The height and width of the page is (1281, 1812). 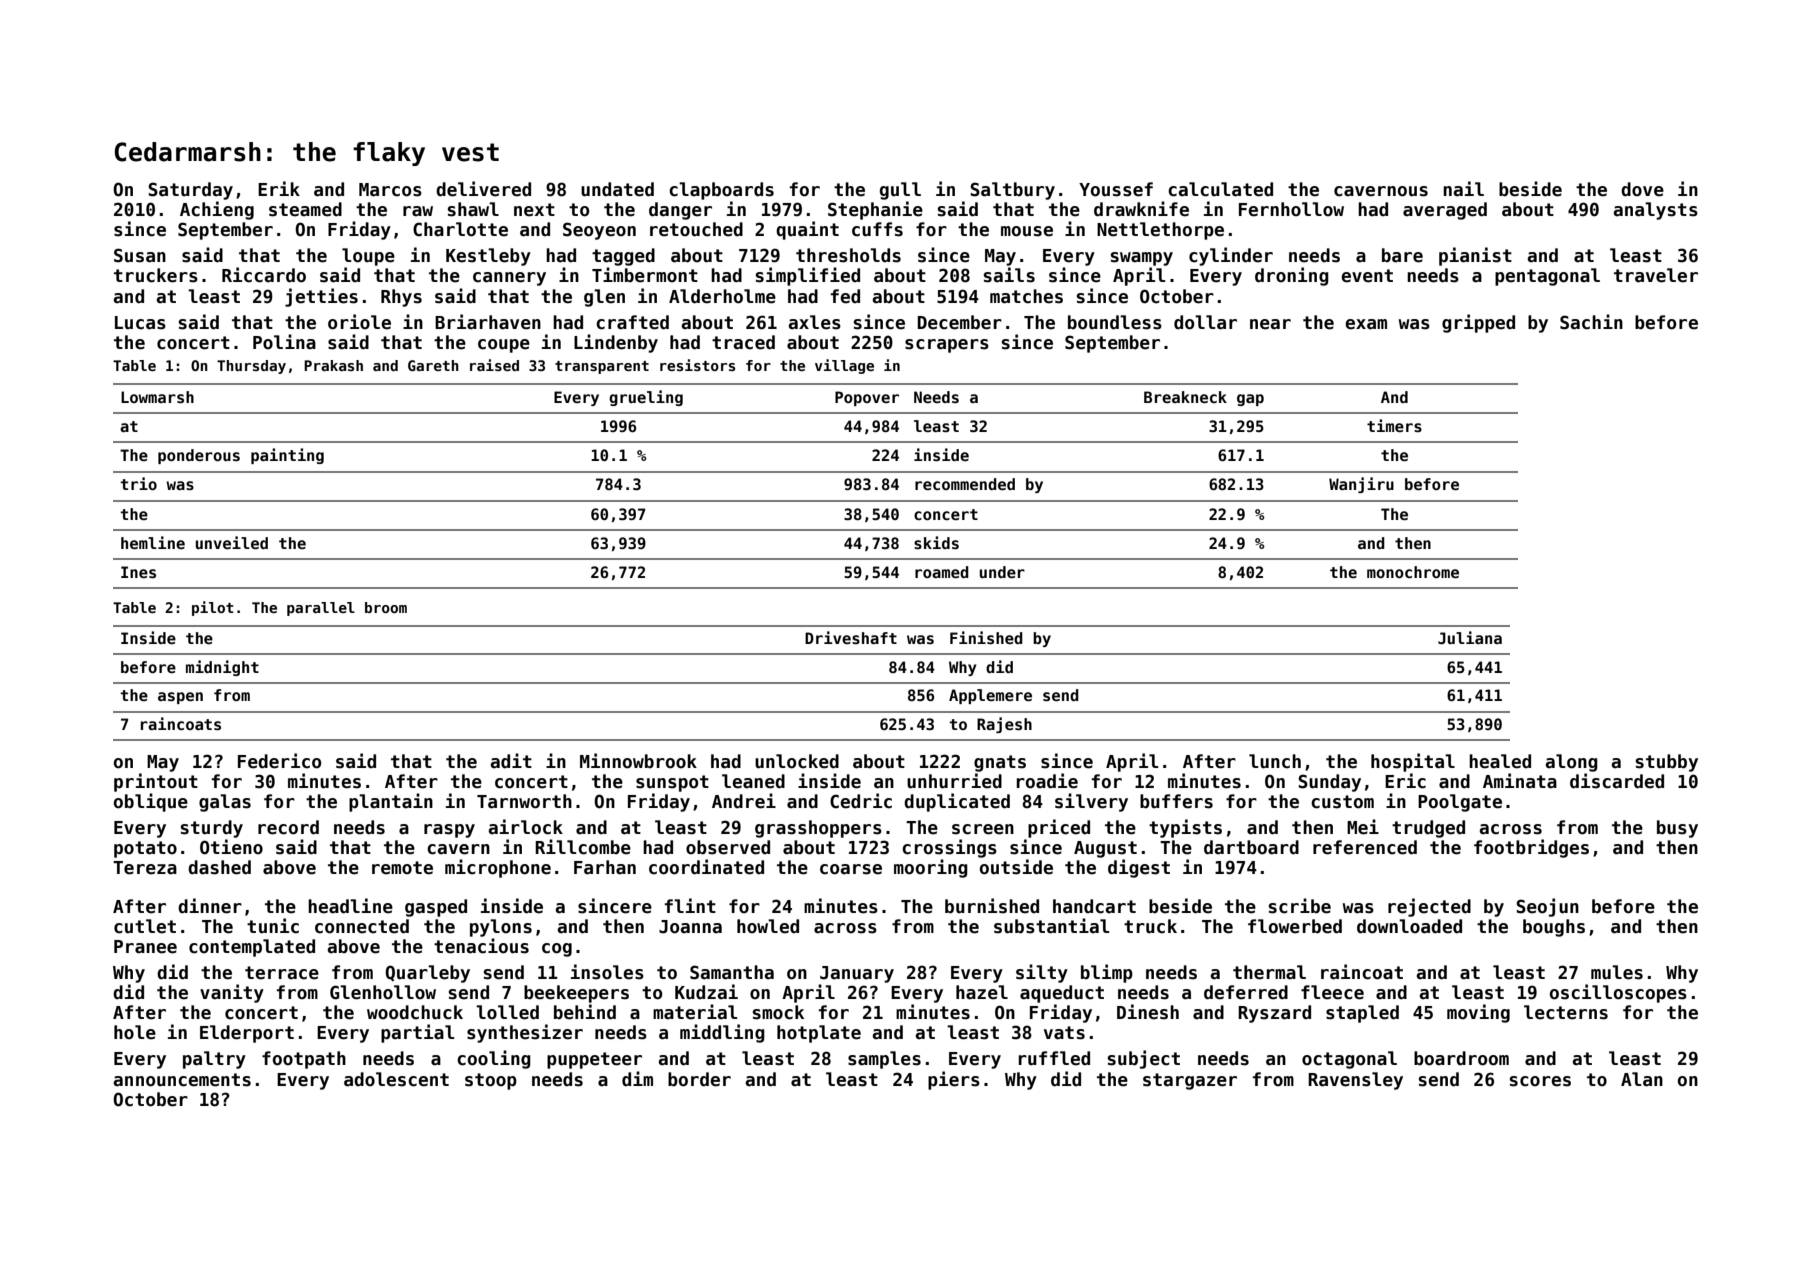 What do you see at coordinates (135, 1032) in the page?
I see `hole` at bounding box center [135, 1032].
